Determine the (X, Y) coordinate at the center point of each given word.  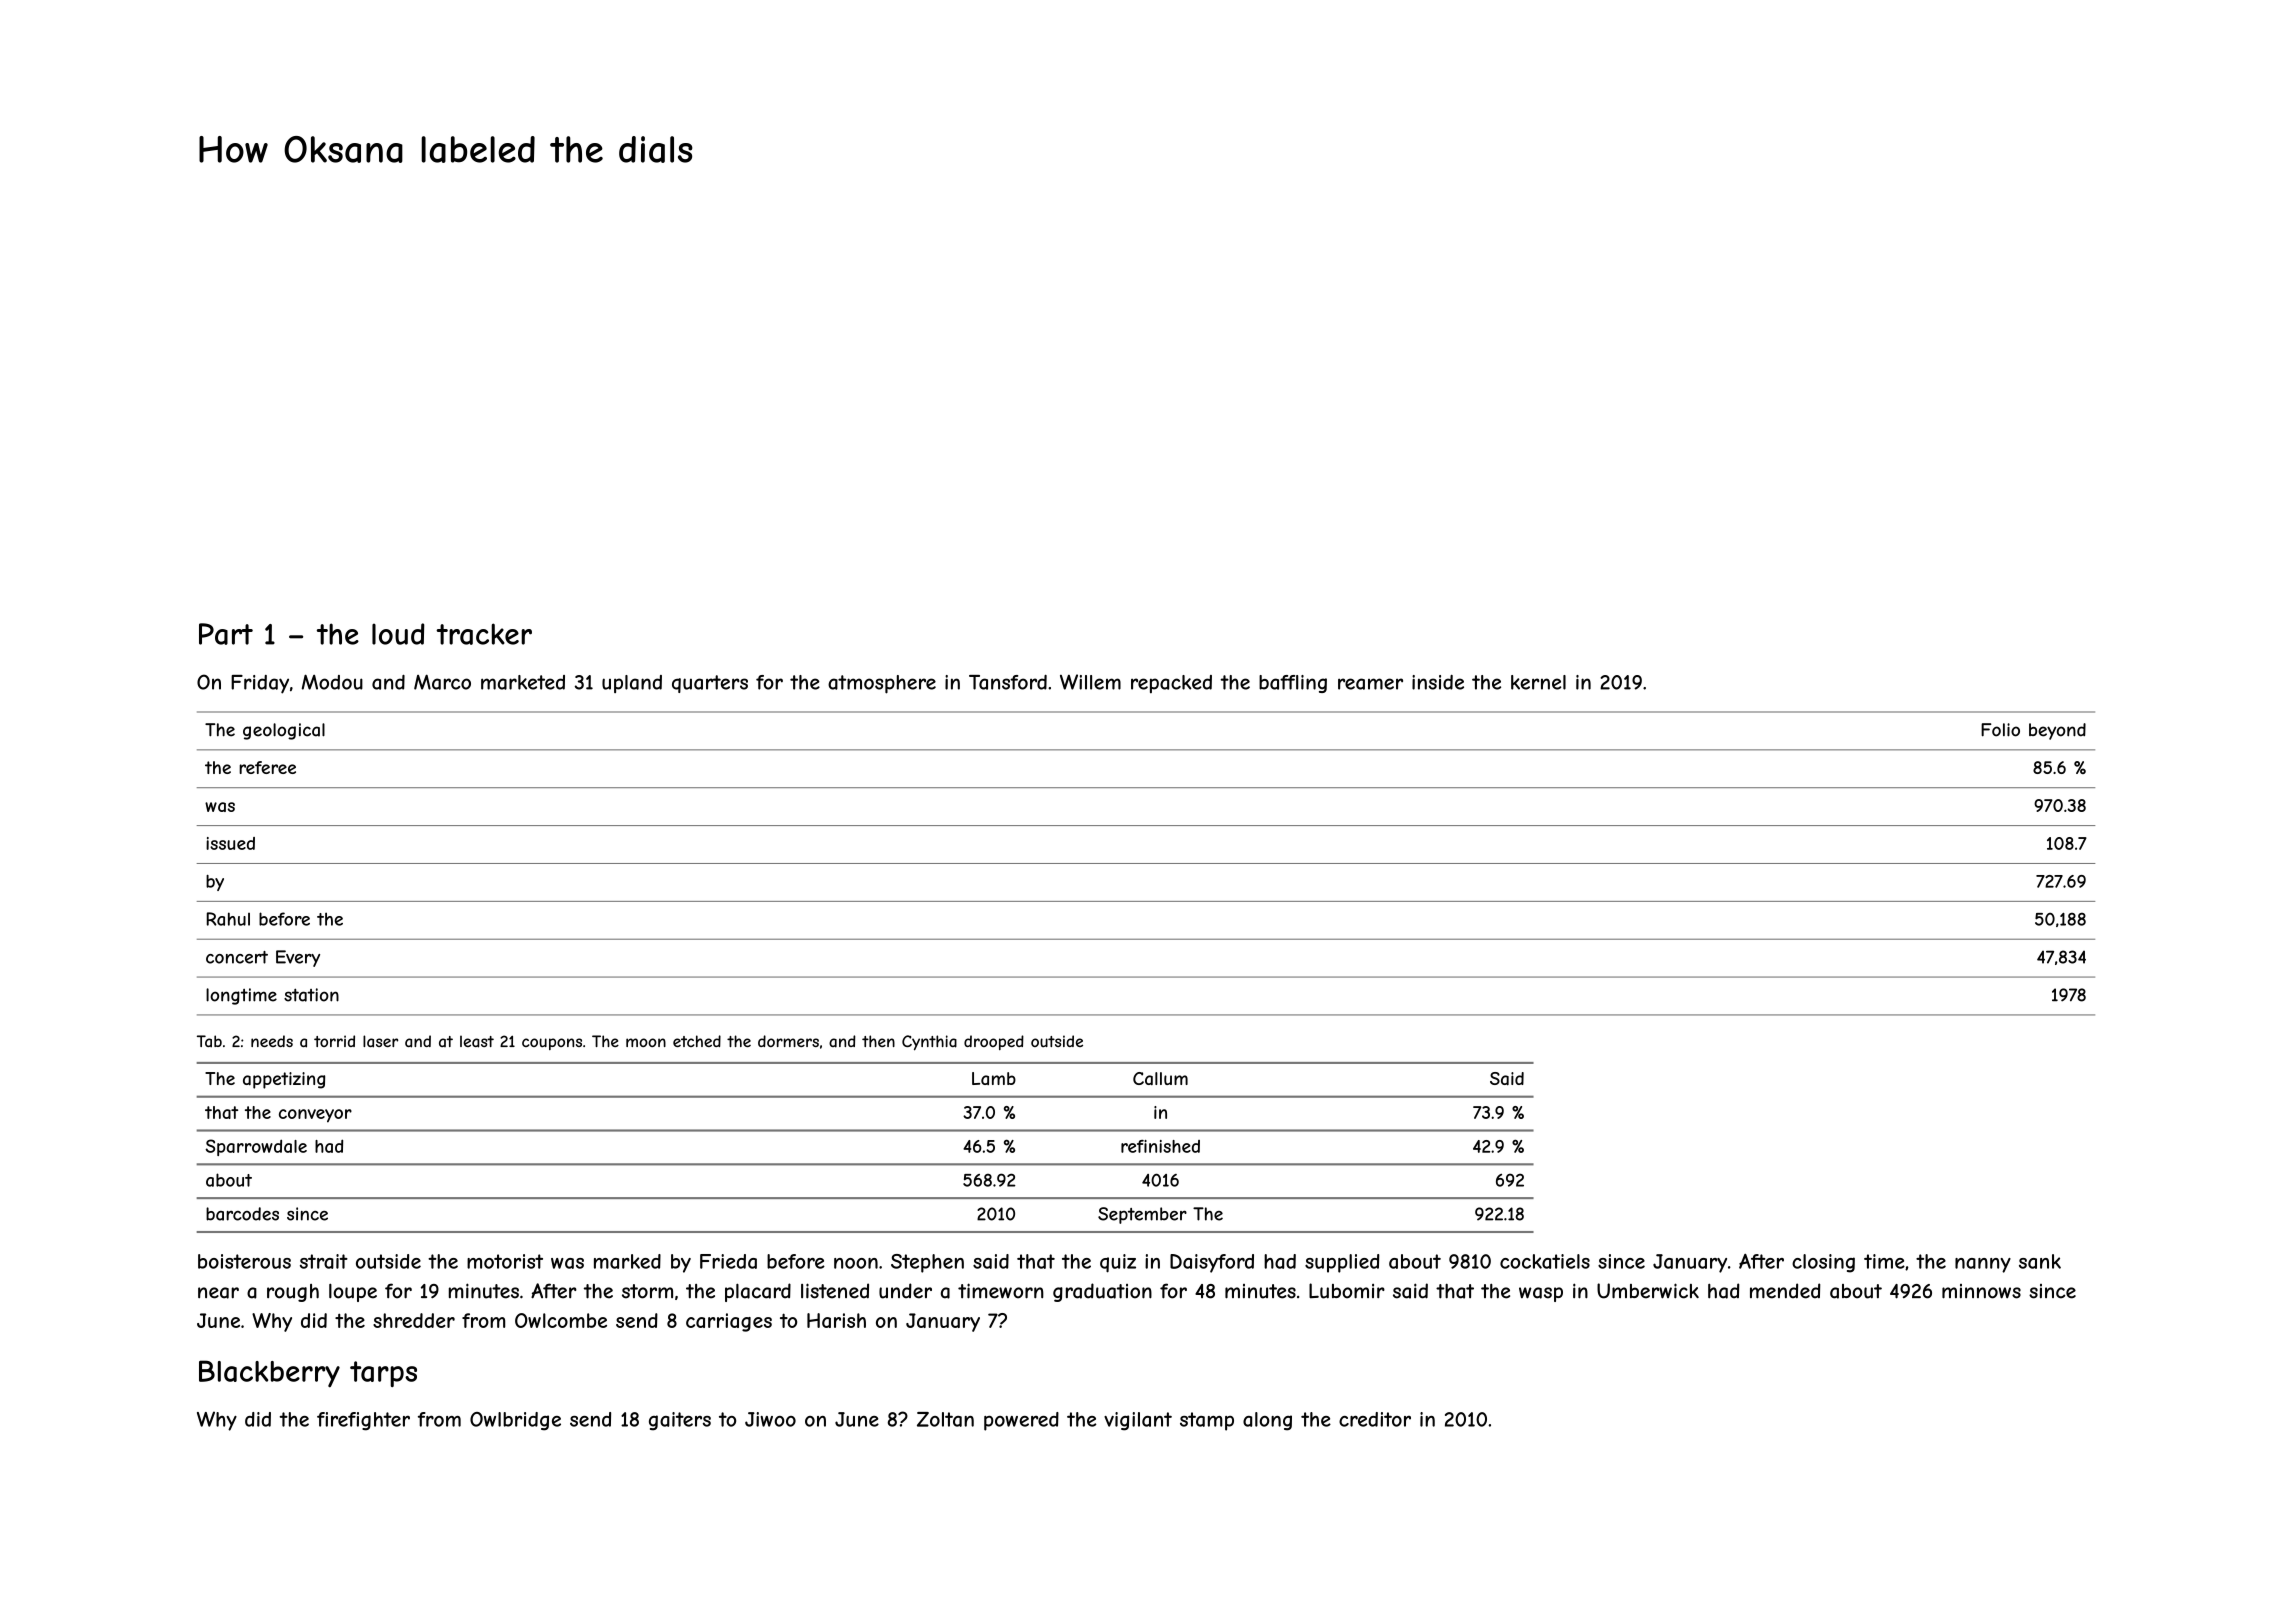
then (878, 1041)
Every (298, 958)
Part (226, 634)
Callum (1160, 1078)
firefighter (363, 1421)
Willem (1090, 682)
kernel (1538, 682)
